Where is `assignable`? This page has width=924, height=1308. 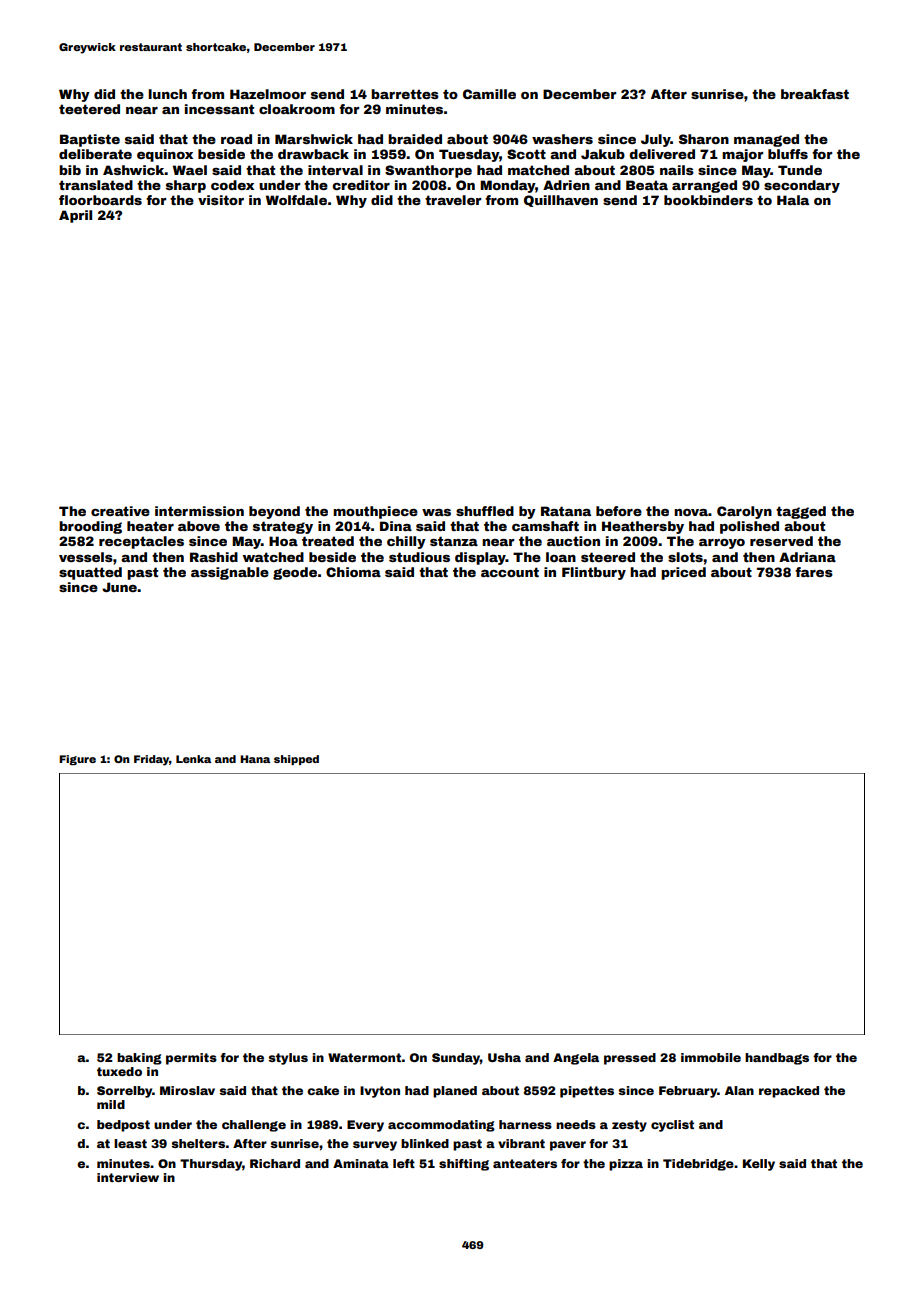
assignable is located at coordinates (230, 573).
